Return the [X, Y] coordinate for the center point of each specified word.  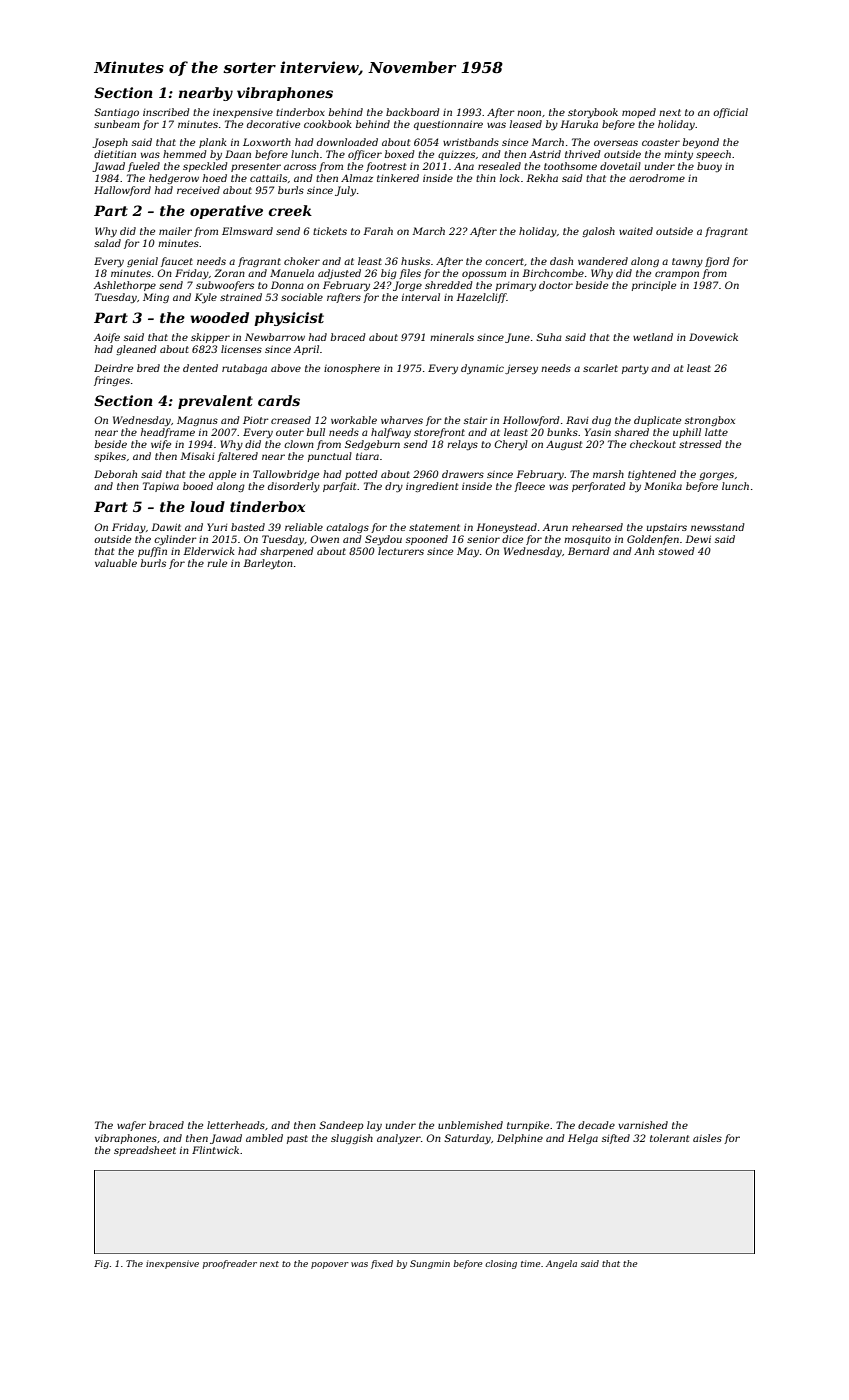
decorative [273, 124]
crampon [677, 275]
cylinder [175, 540]
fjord [717, 262]
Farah [378, 231]
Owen [324, 539]
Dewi [698, 539]
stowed [676, 551]
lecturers [401, 551]
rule [217, 563]
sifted [616, 1139]
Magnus [197, 421]
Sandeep [341, 1126]
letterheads [236, 1125]
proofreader [230, 1264]
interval [421, 297]
